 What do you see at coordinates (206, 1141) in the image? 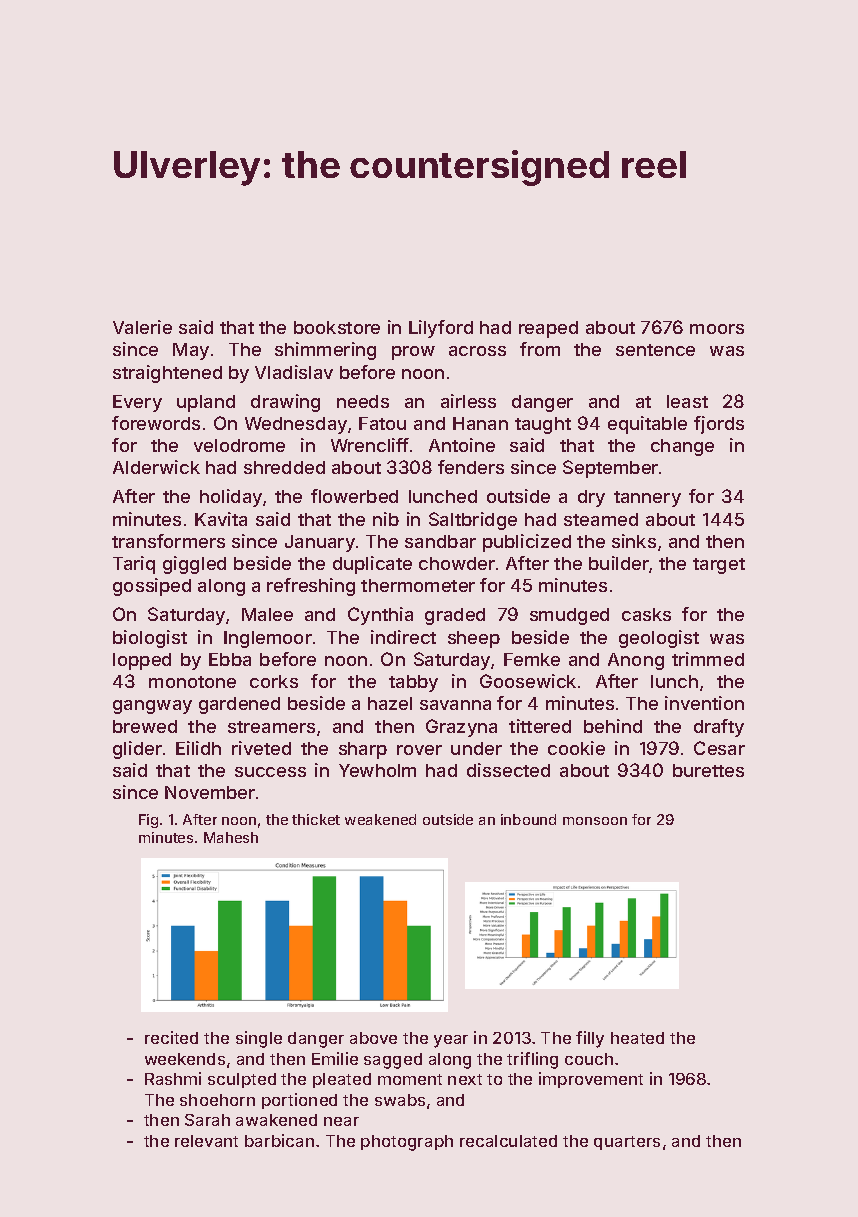
I see `relevant` at bounding box center [206, 1141].
